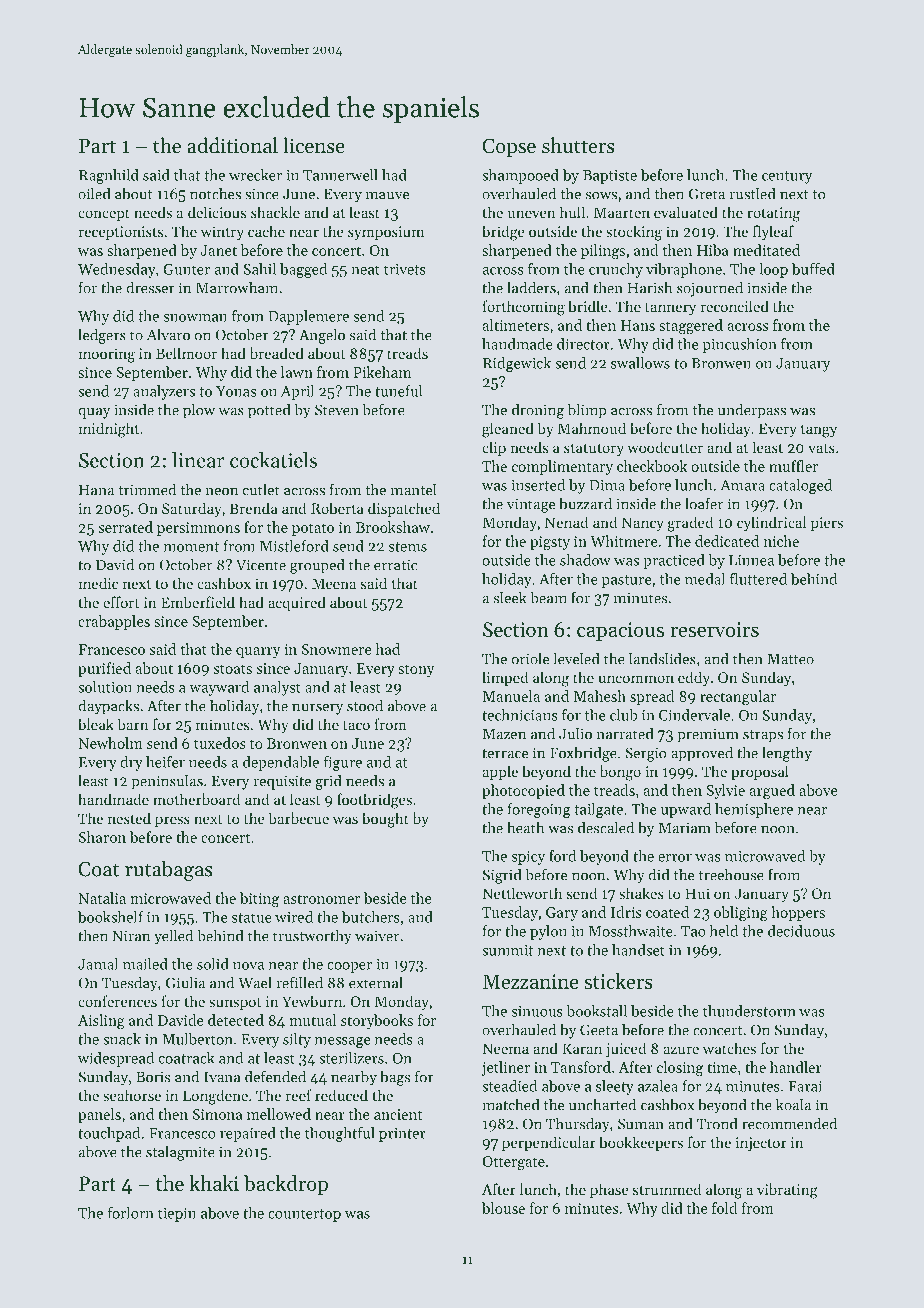 This document has width=924, height=1308. I want to click on capacious, so click(620, 631).
